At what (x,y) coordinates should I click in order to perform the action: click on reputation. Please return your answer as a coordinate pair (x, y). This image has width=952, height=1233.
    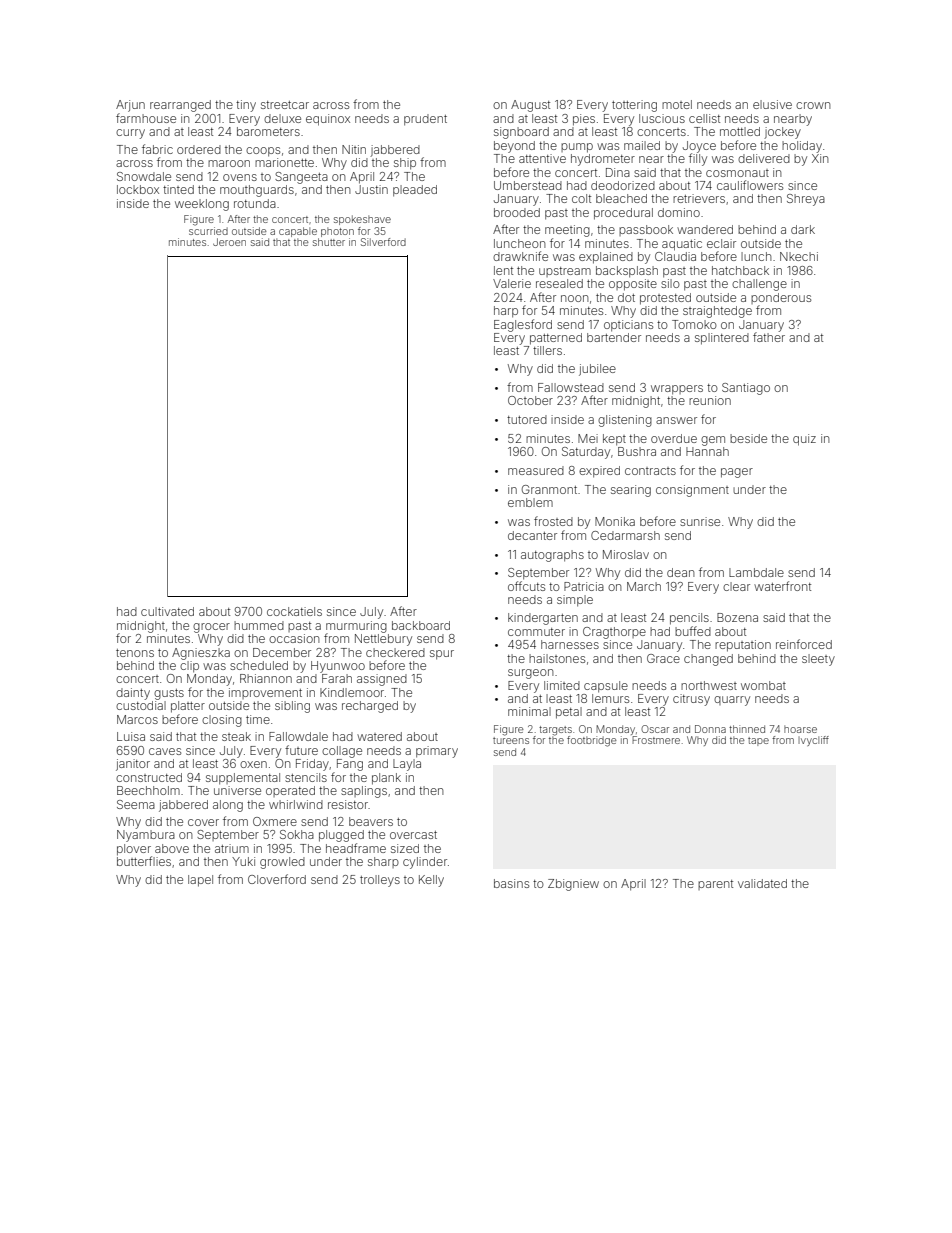
    Looking at the image, I should click on (743, 646).
